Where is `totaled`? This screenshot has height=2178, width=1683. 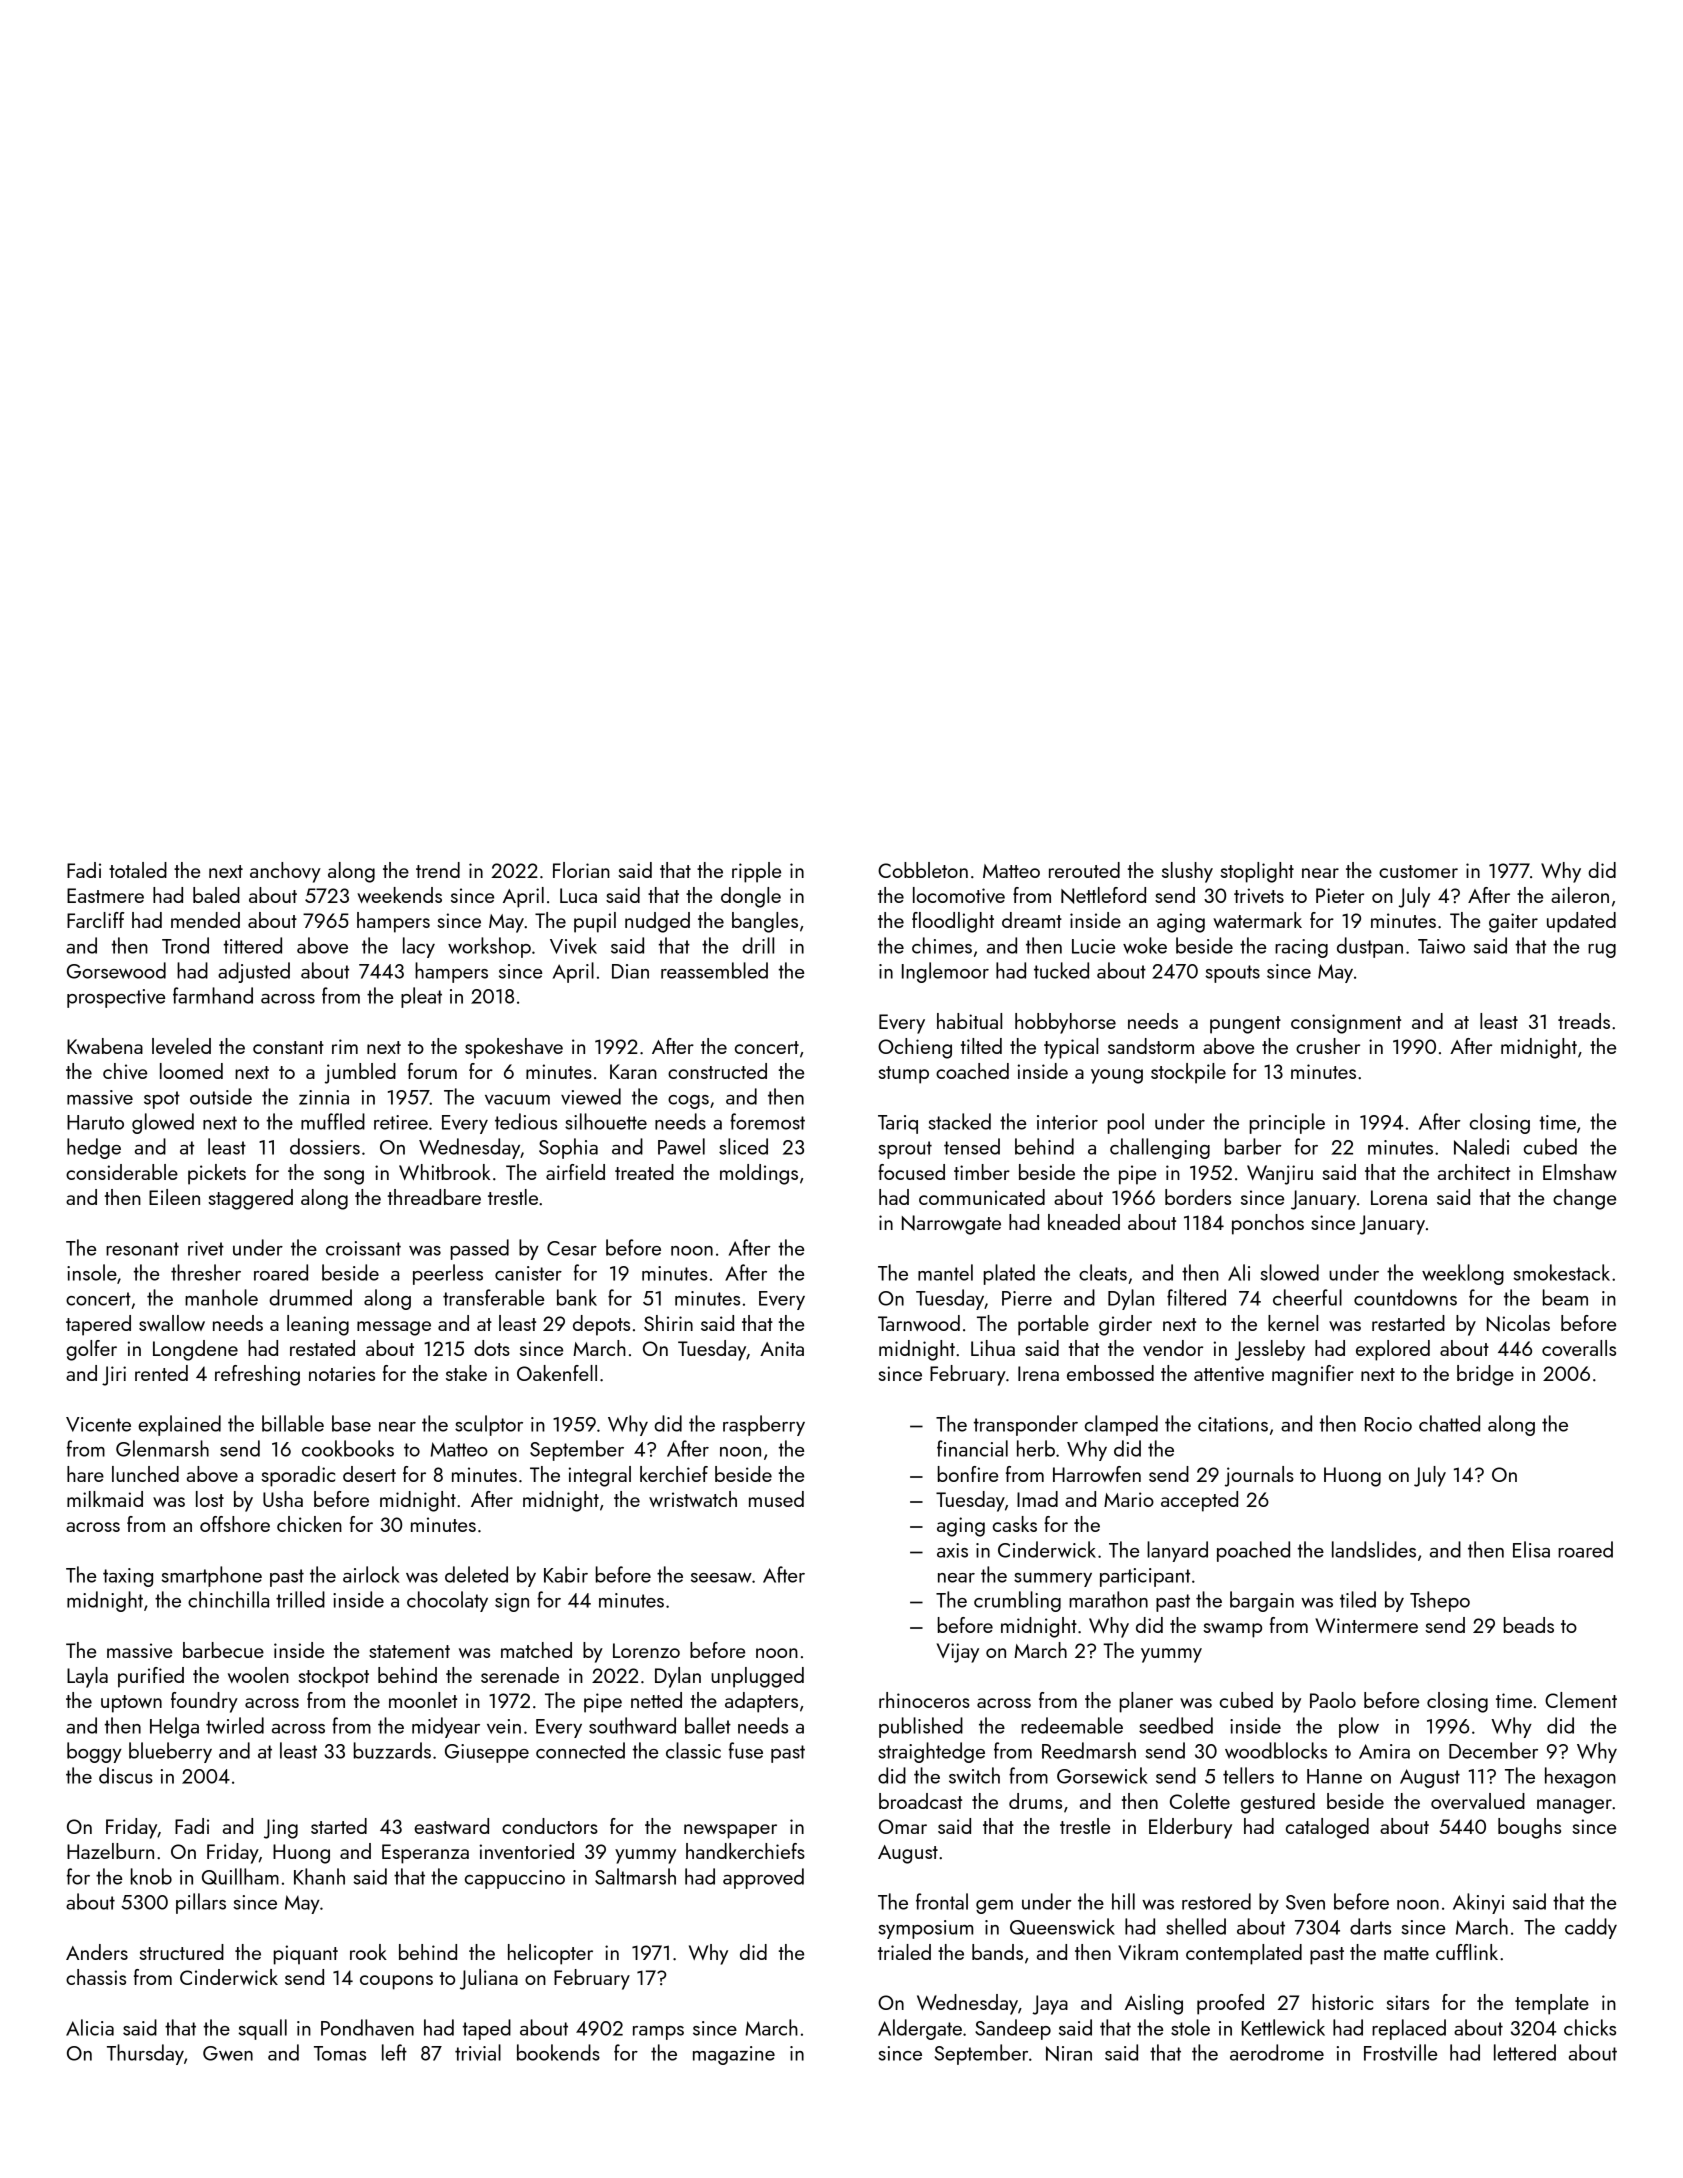
totaled is located at coordinates (138, 870).
